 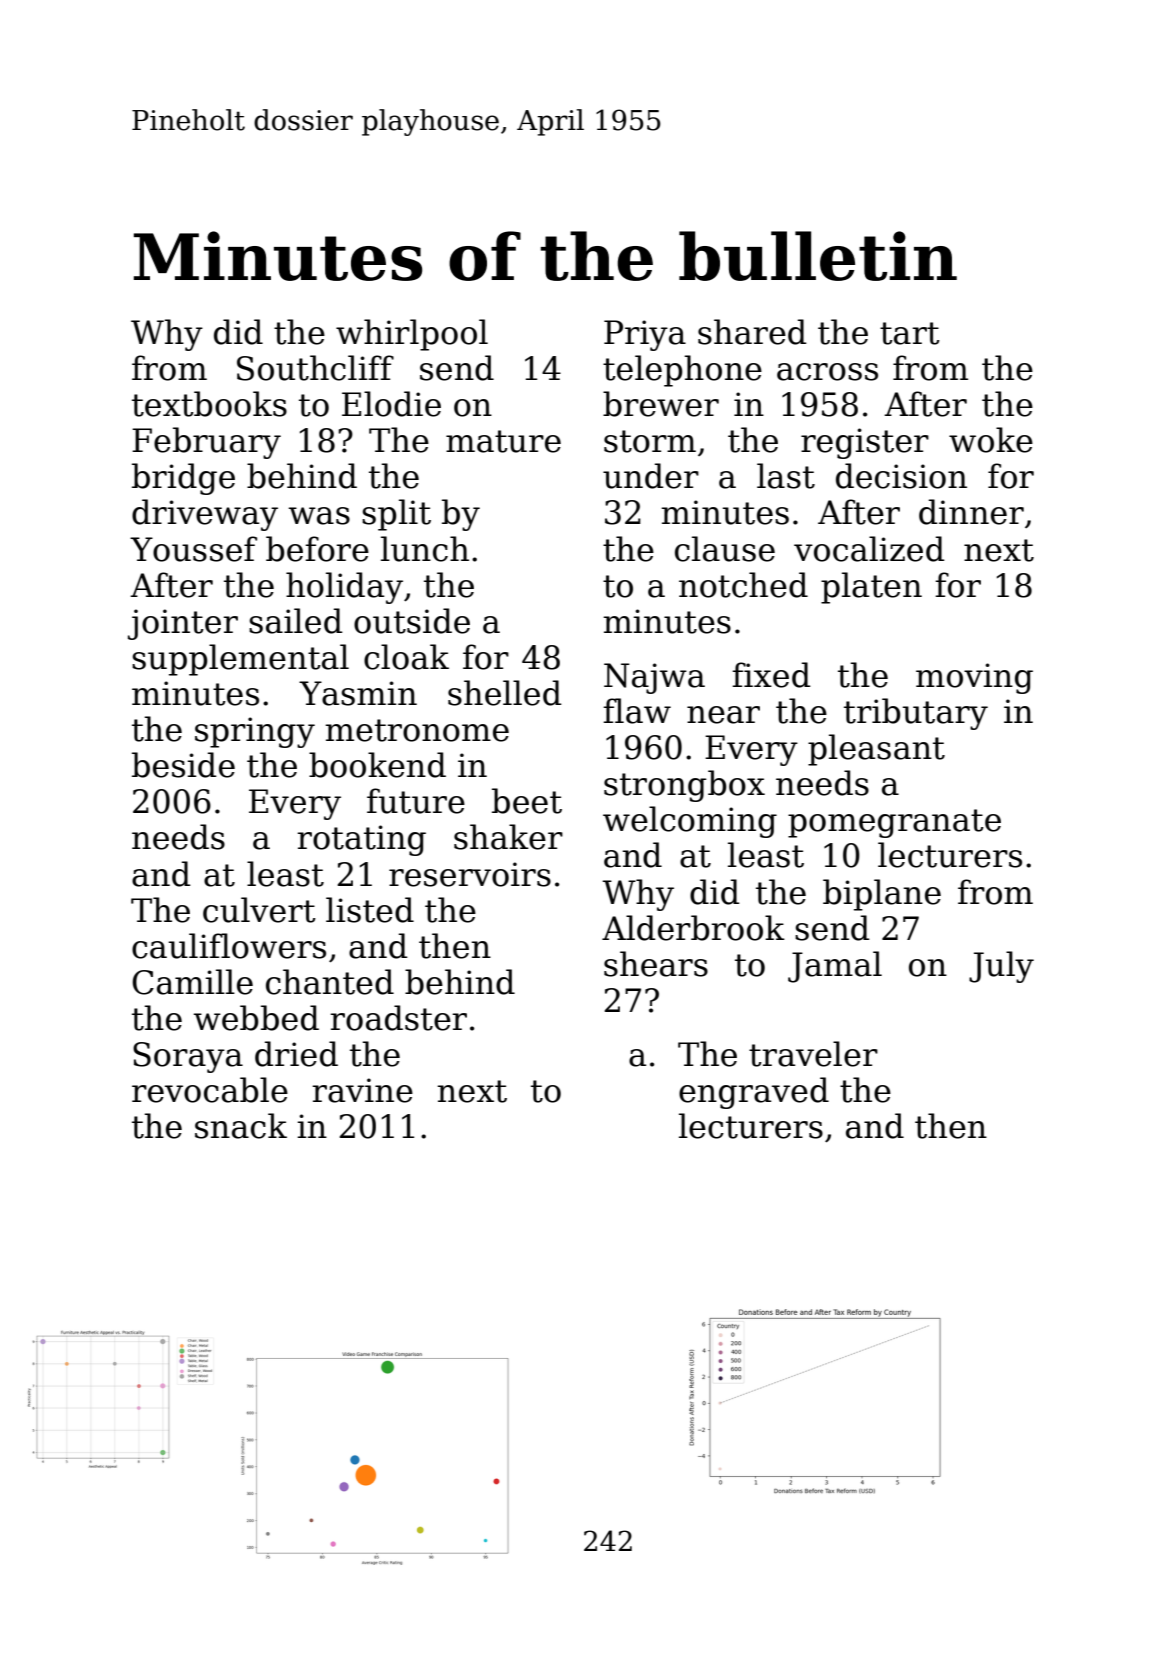 What do you see at coordinates (209, 404) in the page?
I see `textbooks` at bounding box center [209, 404].
